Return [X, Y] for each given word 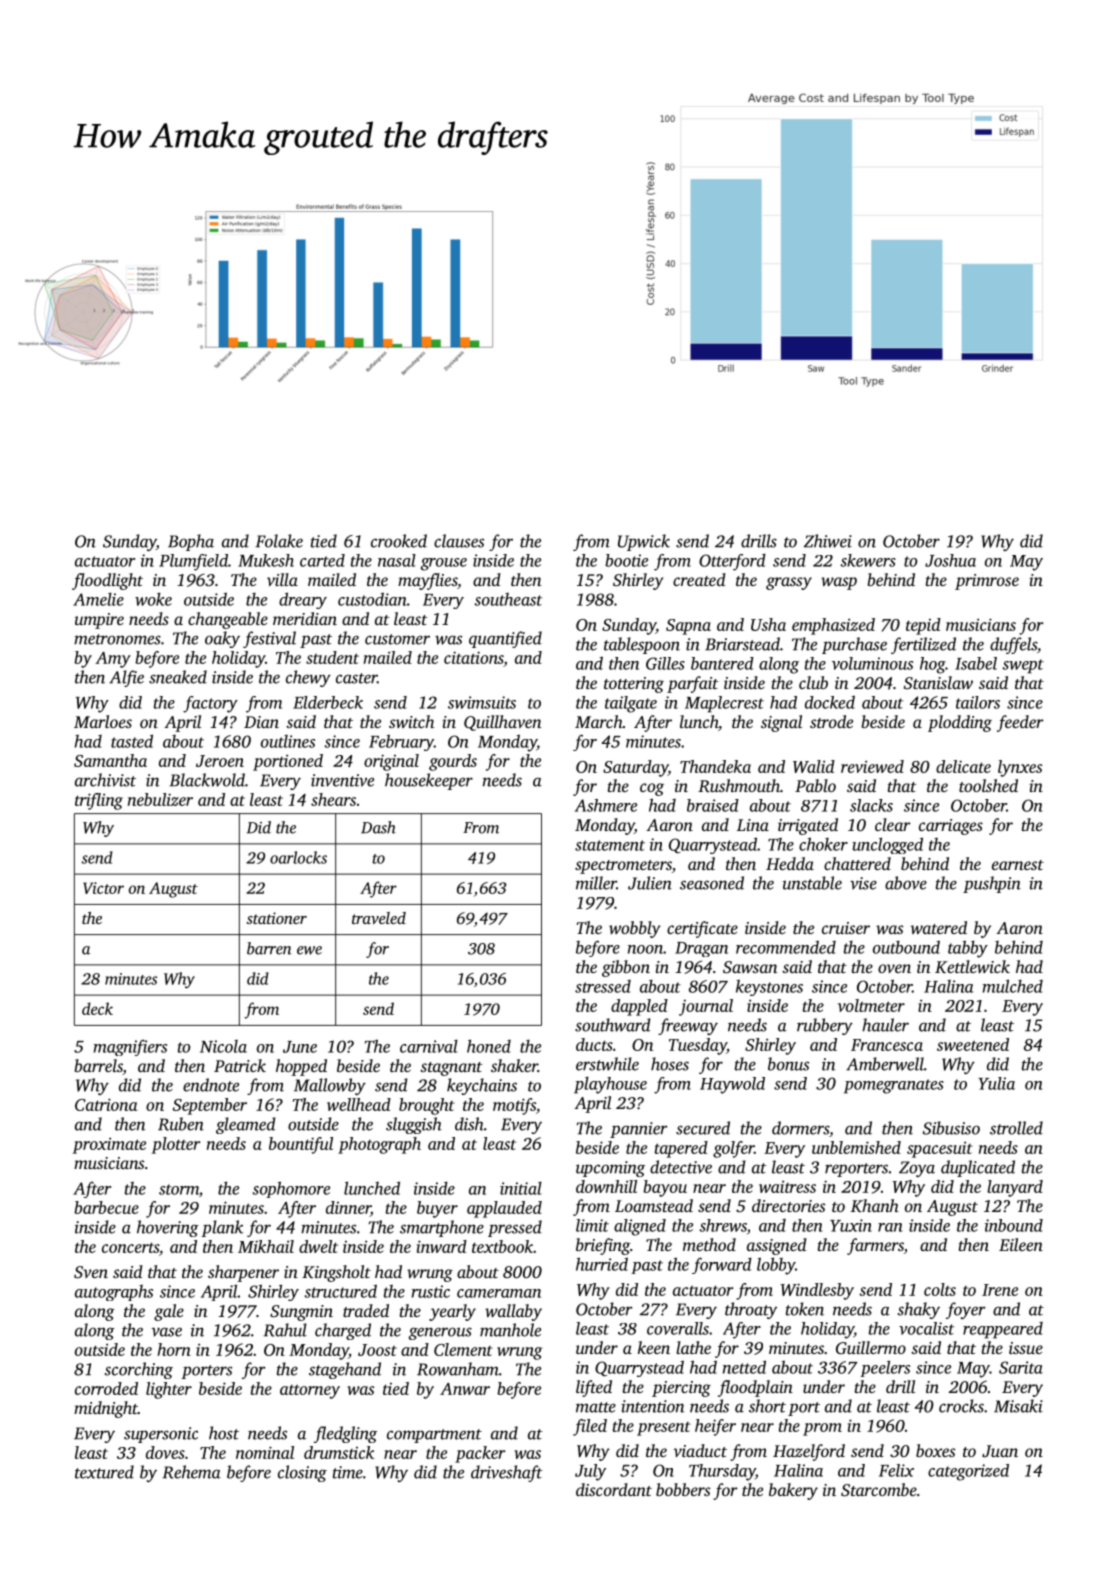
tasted [132, 741]
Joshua [950, 560]
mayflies [427, 581]
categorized [968, 1472]
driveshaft [506, 1473]
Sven [91, 1272]
